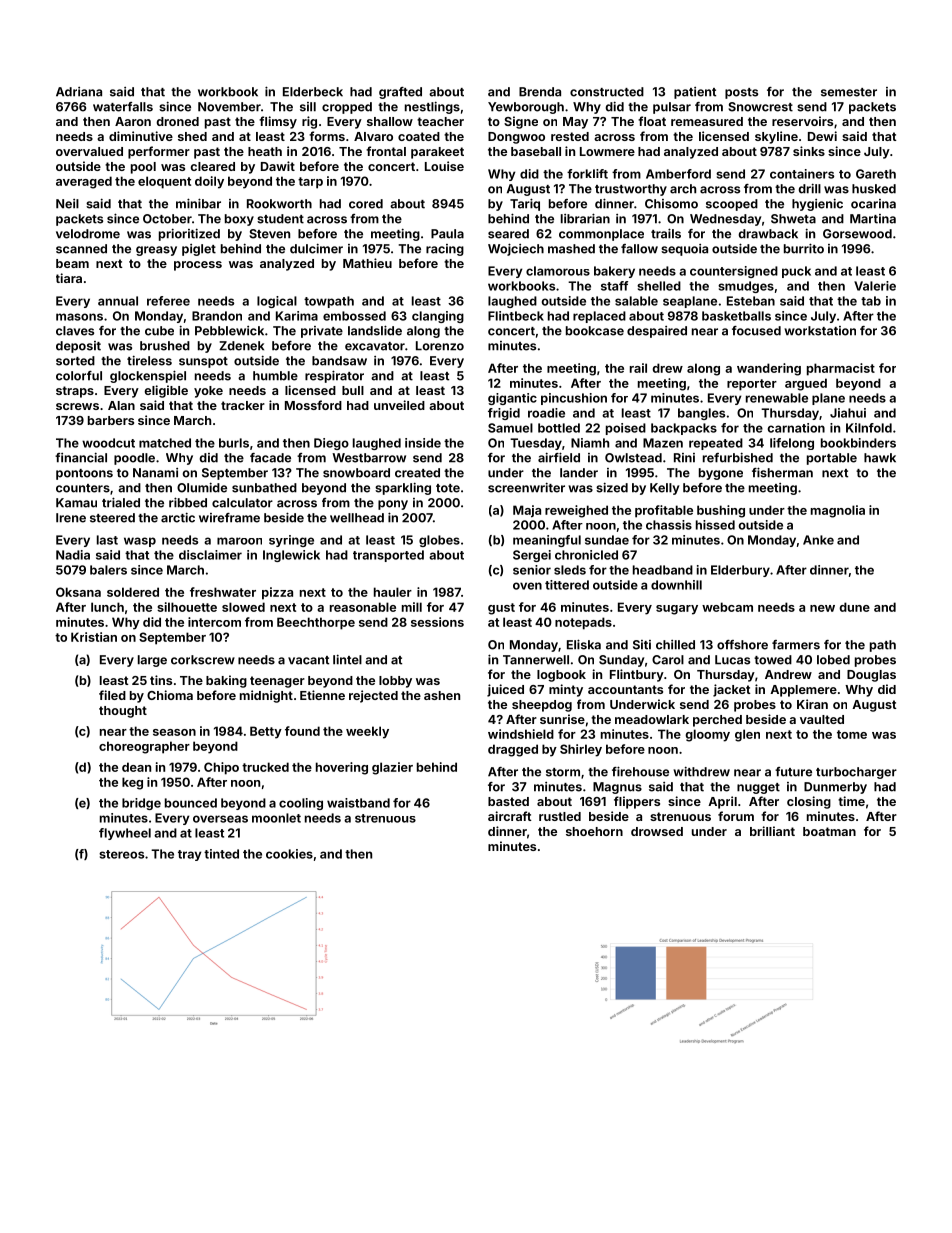 The width and height of the page is (952, 1233). Describe the element at coordinates (432, 107) in the page. I see `nestlings` at that location.
